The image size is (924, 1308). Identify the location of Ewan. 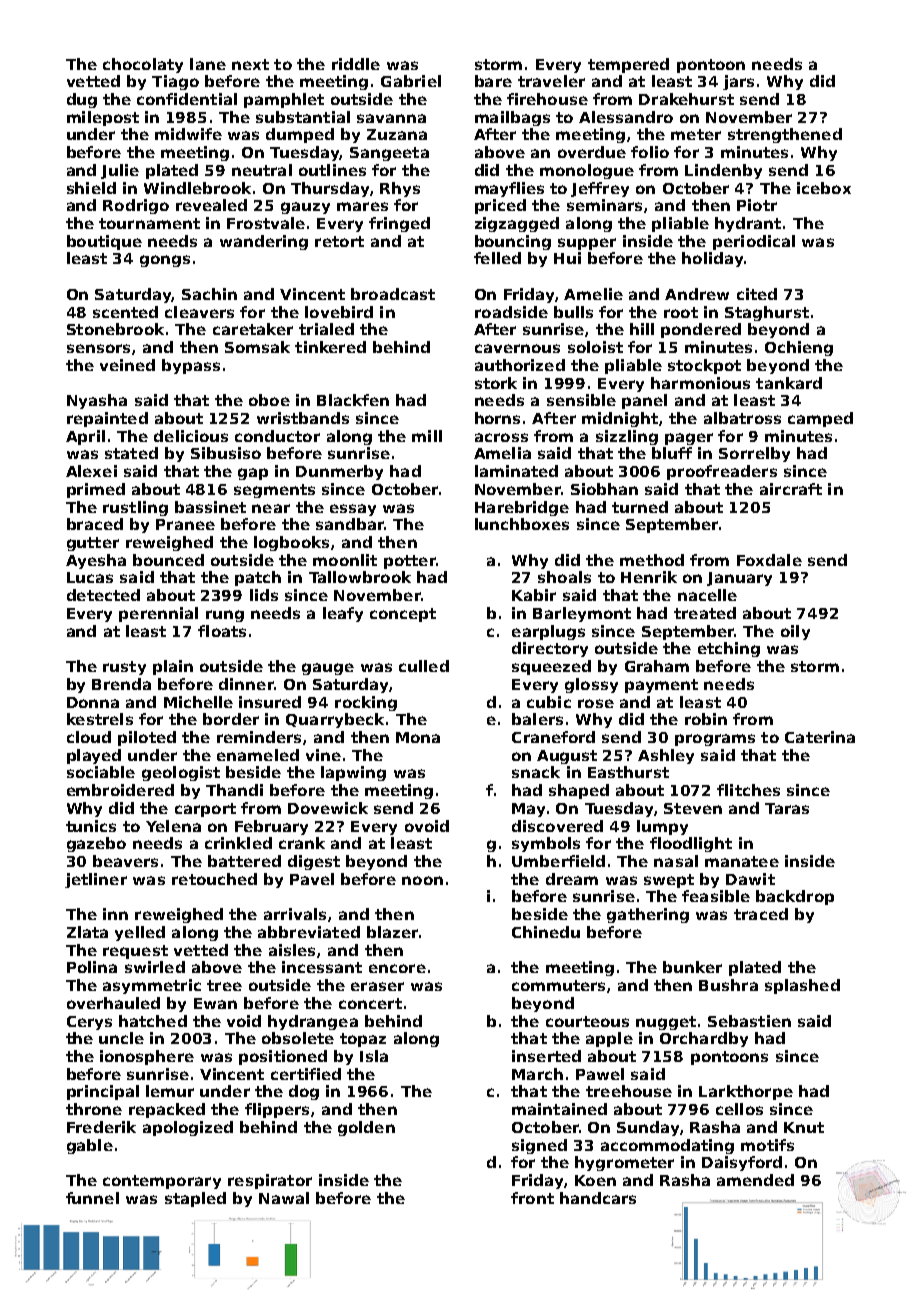
(215, 1003).
